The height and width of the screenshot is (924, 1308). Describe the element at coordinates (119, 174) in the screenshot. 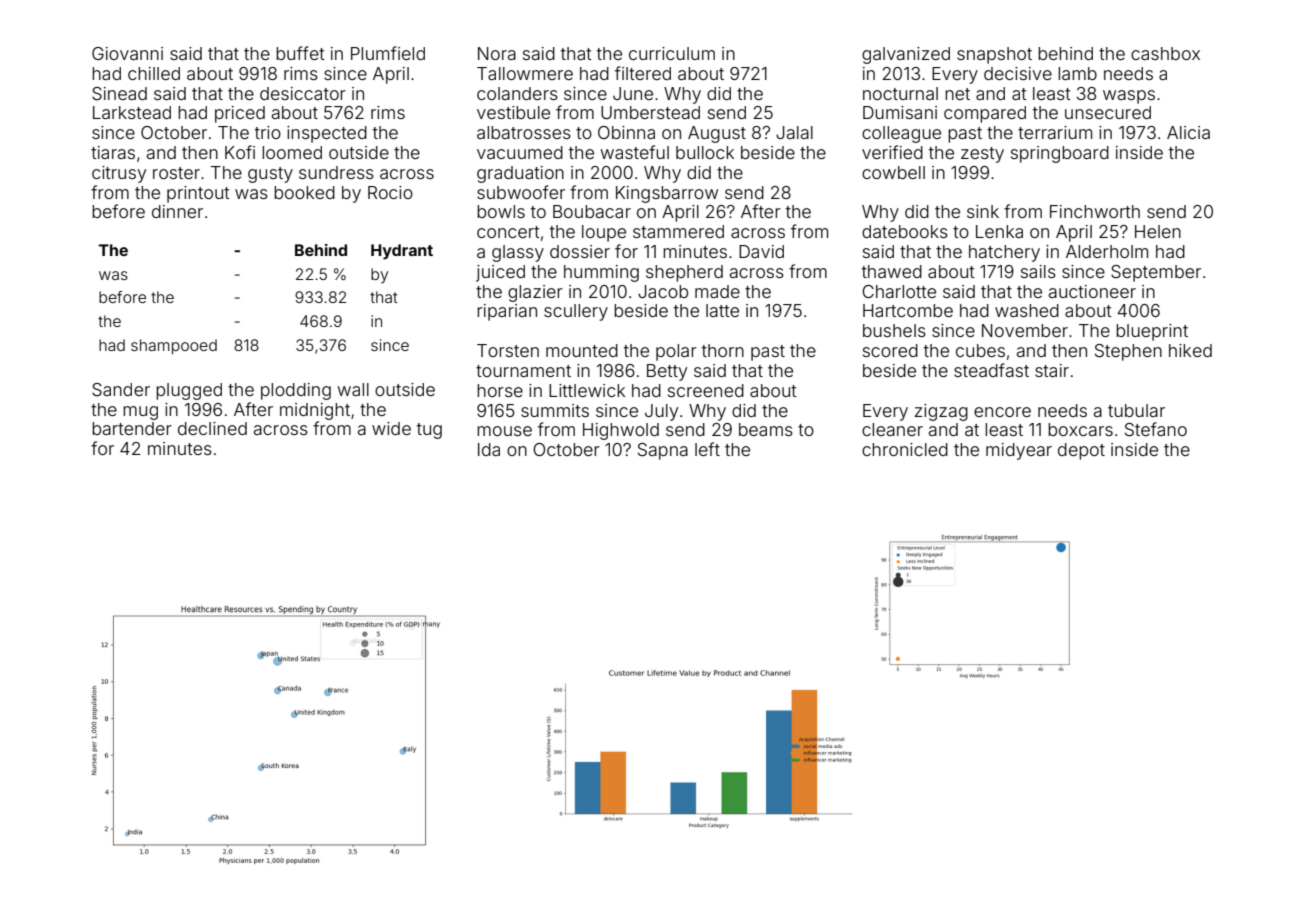

I see `citrusy` at that location.
